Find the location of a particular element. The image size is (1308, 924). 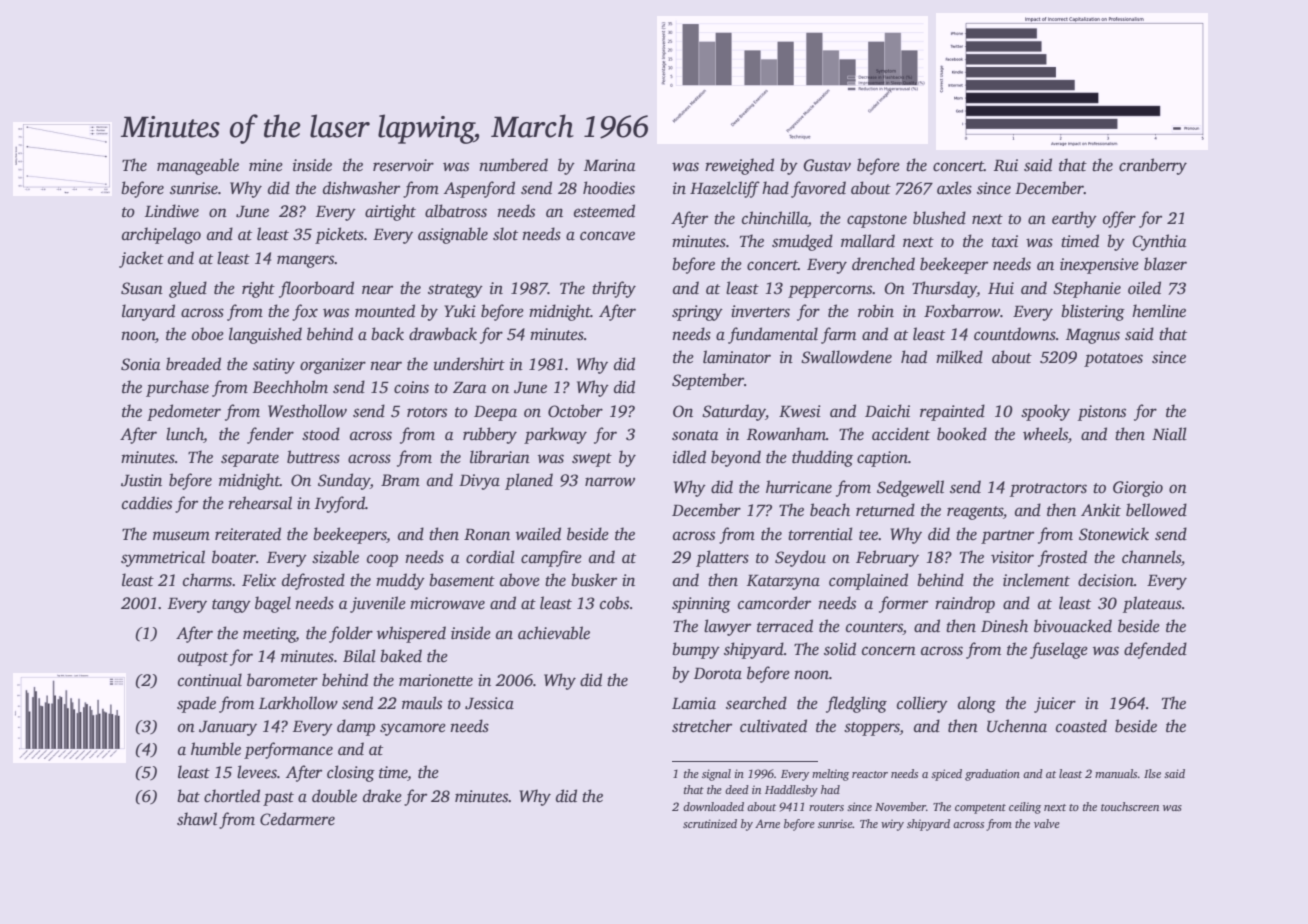

Hui is located at coordinates (1001, 288).
